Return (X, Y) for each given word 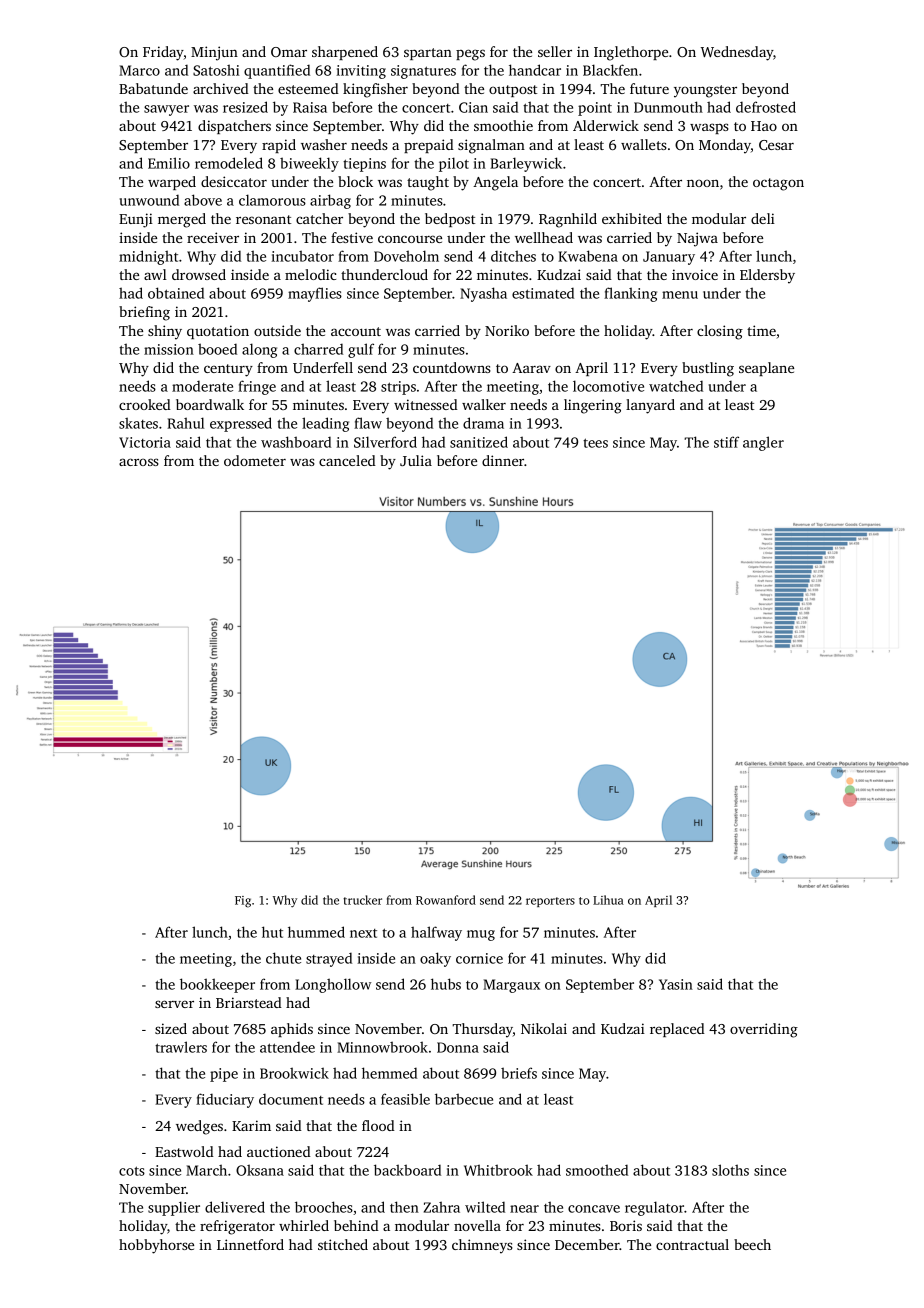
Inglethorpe (631, 53)
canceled (347, 460)
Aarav (531, 368)
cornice (479, 958)
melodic (310, 274)
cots (132, 1171)
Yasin (676, 984)
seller (555, 51)
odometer (255, 460)
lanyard (650, 406)
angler (763, 443)
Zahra (442, 1207)
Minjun (214, 53)
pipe (224, 1075)
